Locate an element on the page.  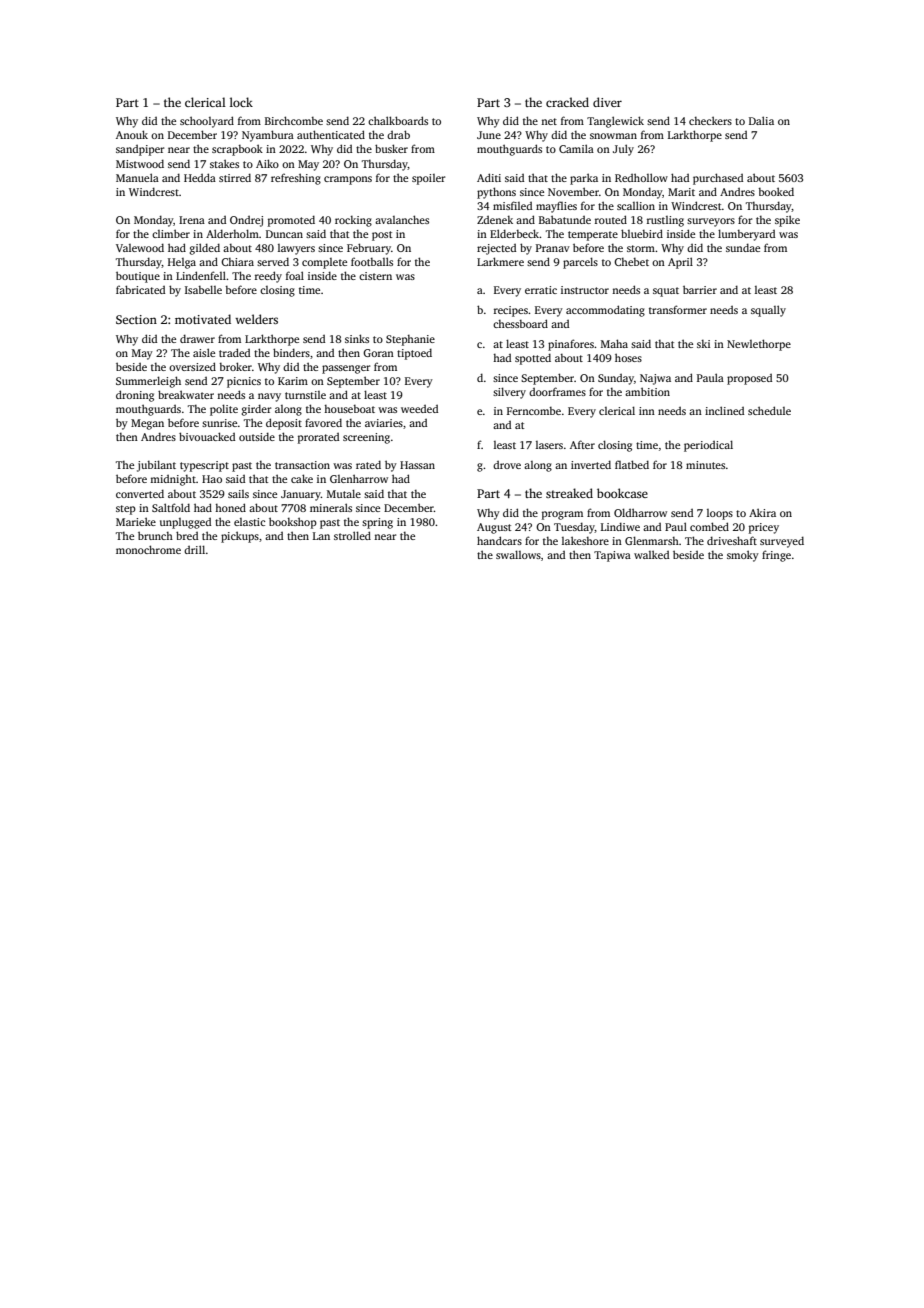
squally is located at coordinates (768, 311).
